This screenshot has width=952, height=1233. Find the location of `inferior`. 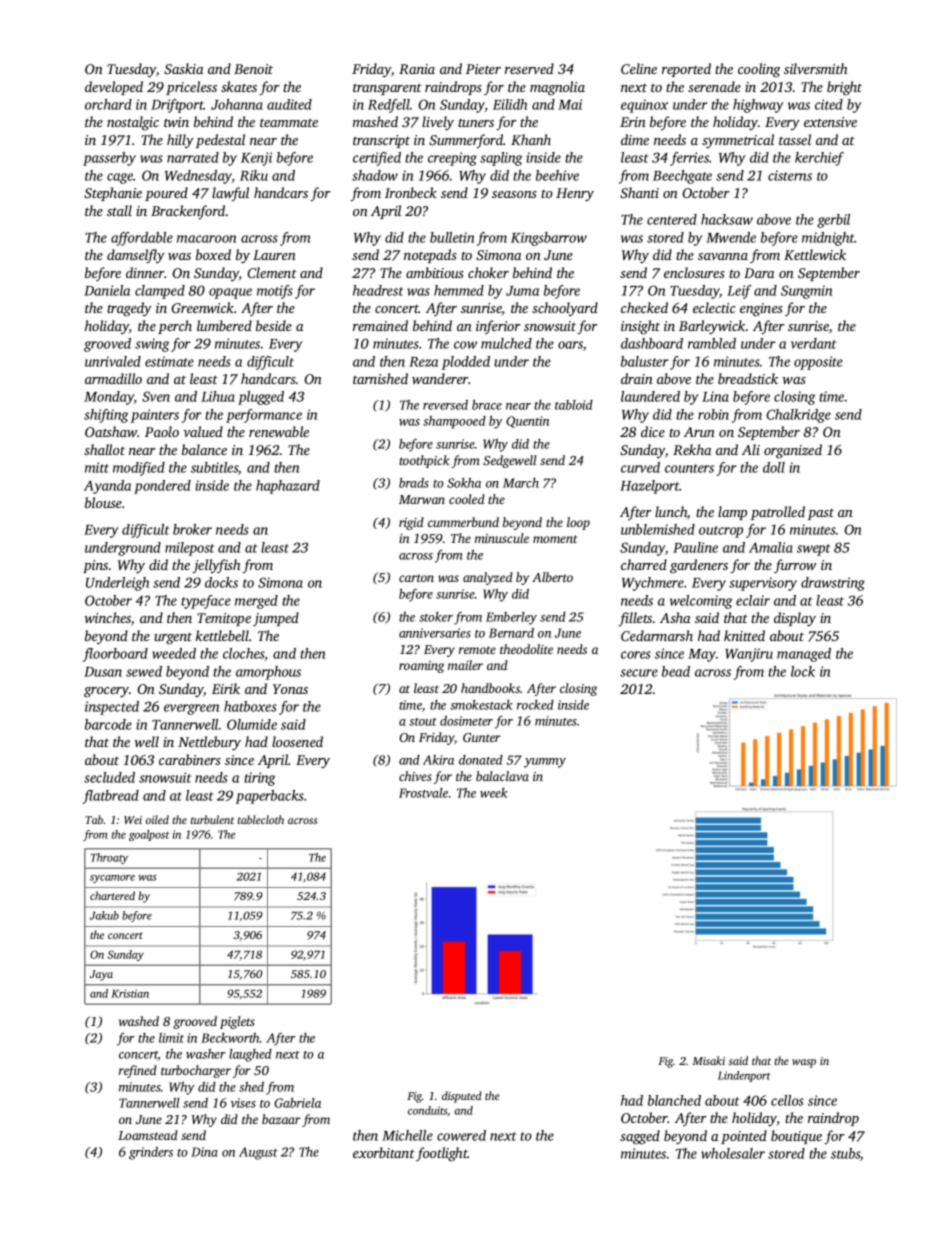

inferior is located at coordinates (498, 327).
